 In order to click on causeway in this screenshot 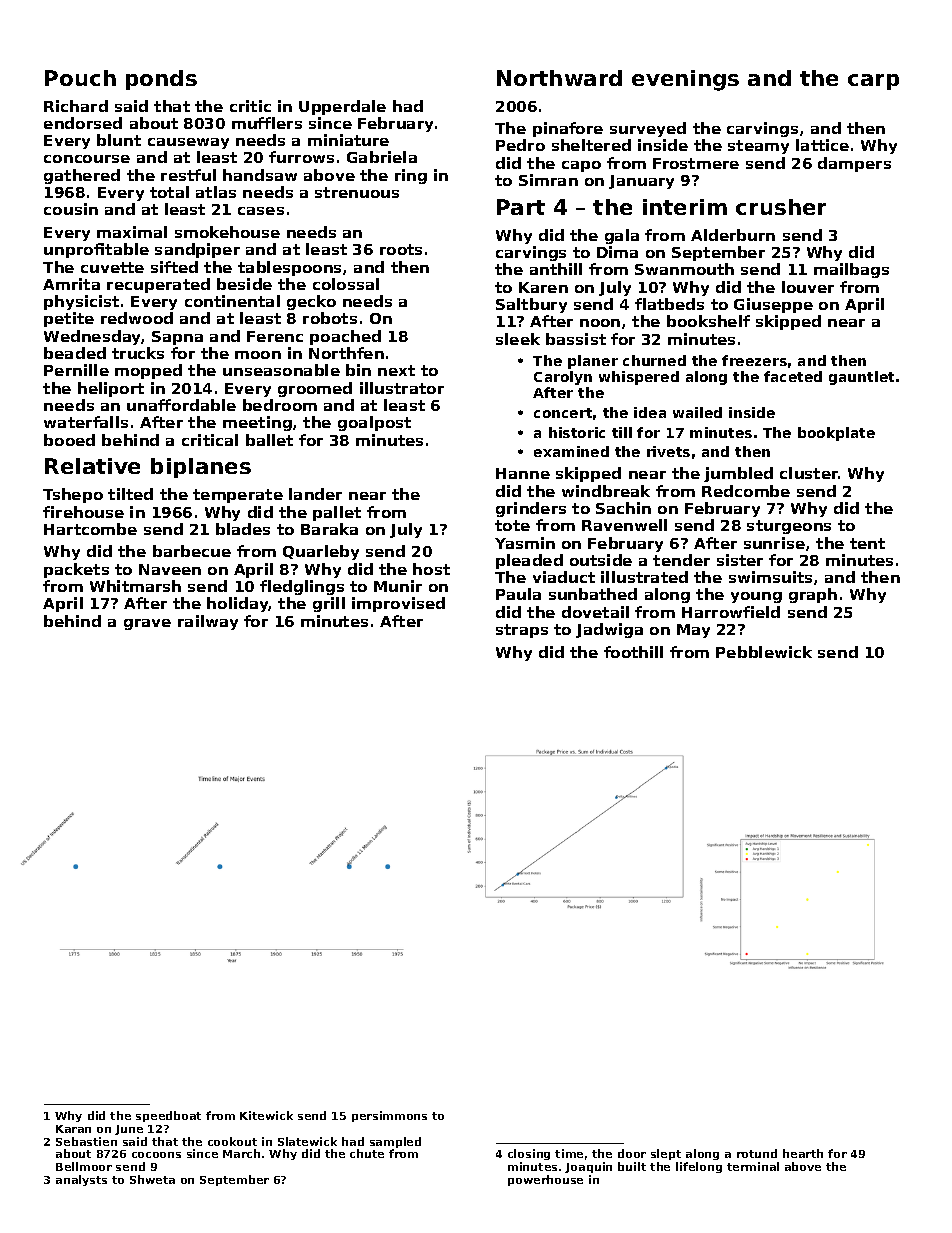, I will do `click(188, 143)`.
